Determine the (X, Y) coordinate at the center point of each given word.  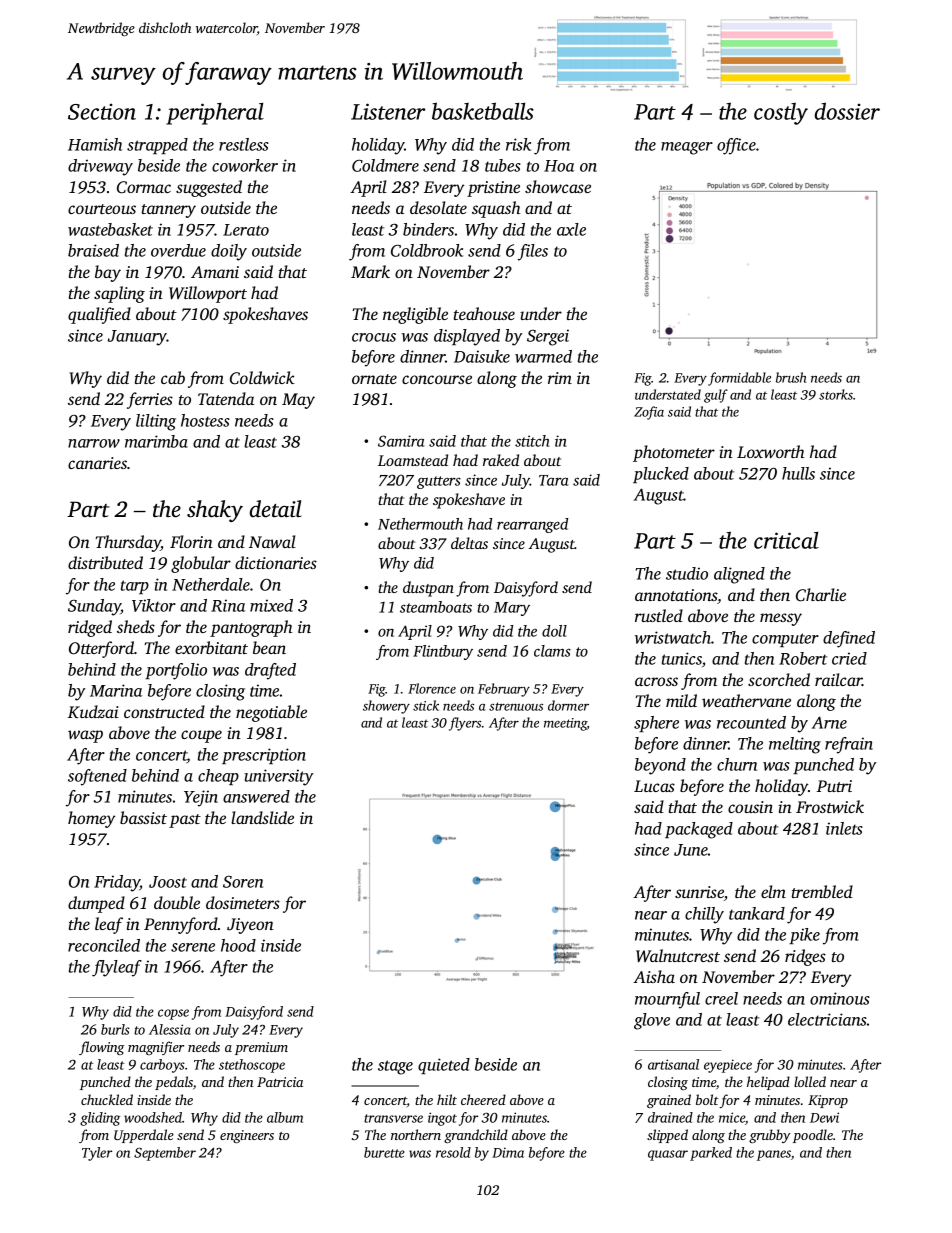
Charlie (821, 595)
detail (276, 509)
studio (687, 573)
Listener (388, 111)
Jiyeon (250, 926)
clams (552, 651)
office (736, 146)
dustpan (428, 589)
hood (238, 945)
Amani (215, 272)
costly (781, 114)
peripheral (215, 113)
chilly (704, 915)
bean (269, 647)
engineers (247, 1136)
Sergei (548, 337)
